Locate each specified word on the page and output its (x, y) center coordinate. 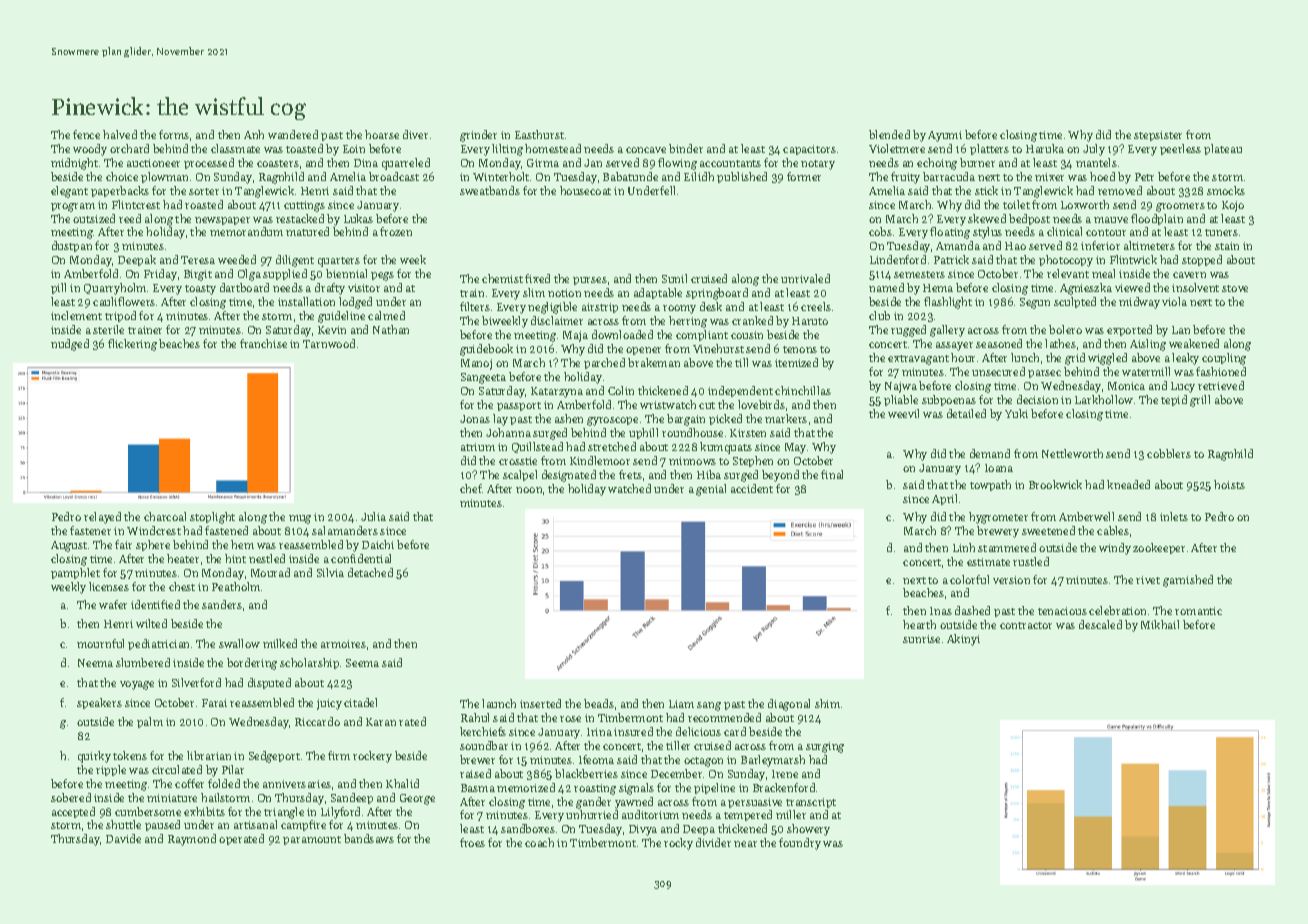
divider (713, 842)
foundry (800, 844)
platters (989, 149)
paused (162, 825)
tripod (120, 316)
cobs (880, 231)
